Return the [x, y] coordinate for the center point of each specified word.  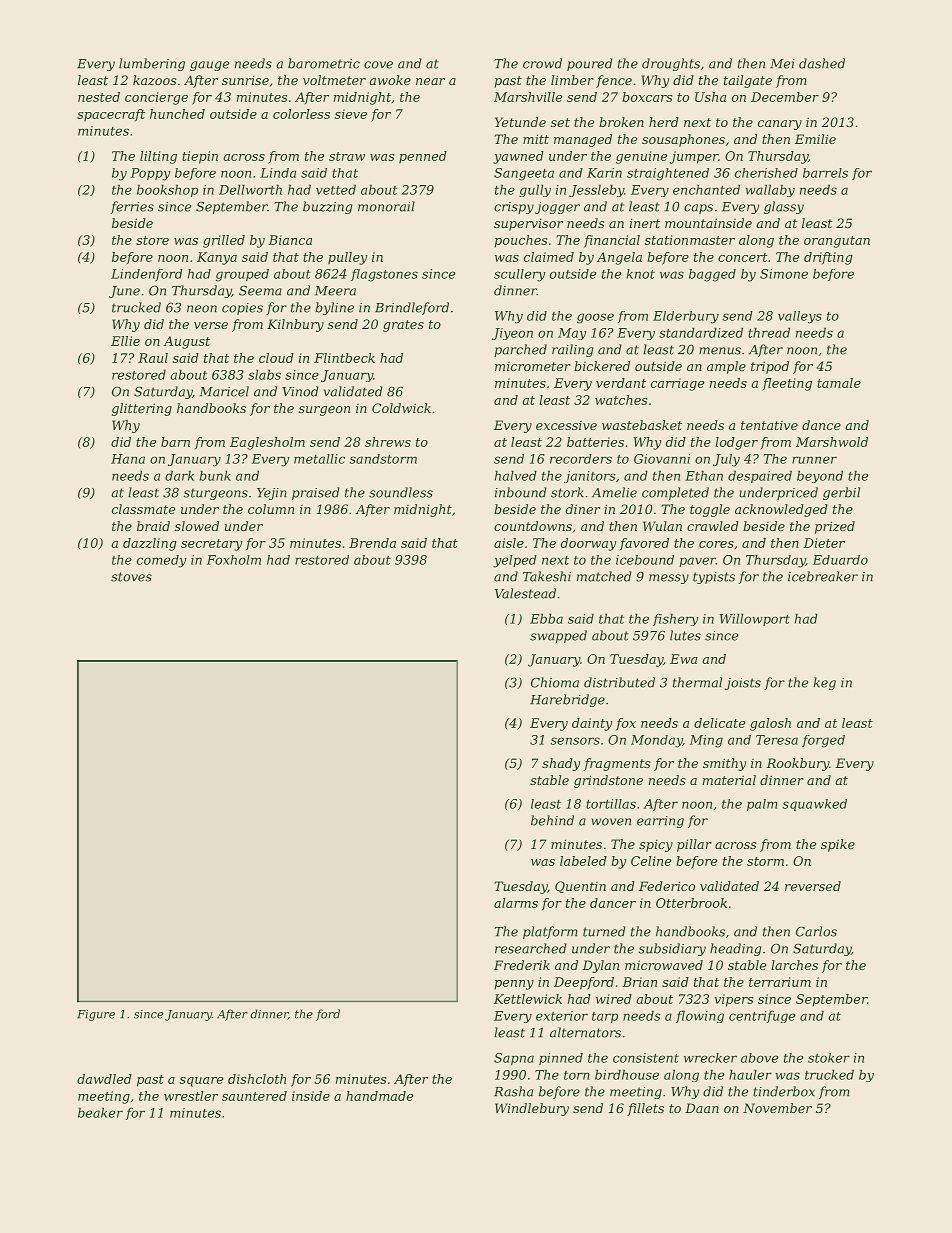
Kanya [217, 258]
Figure [96, 1015]
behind [552, 820]
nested [99, 97]
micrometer [533, 366]
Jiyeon [512, 334]
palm [762, 805]
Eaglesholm [267, 443]
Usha [710, 97]
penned [423, 157]
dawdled [104, 1079]
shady [561, 764]
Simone [784, 274]
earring [660, 822]
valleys [800, 317]
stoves [131, 577]
